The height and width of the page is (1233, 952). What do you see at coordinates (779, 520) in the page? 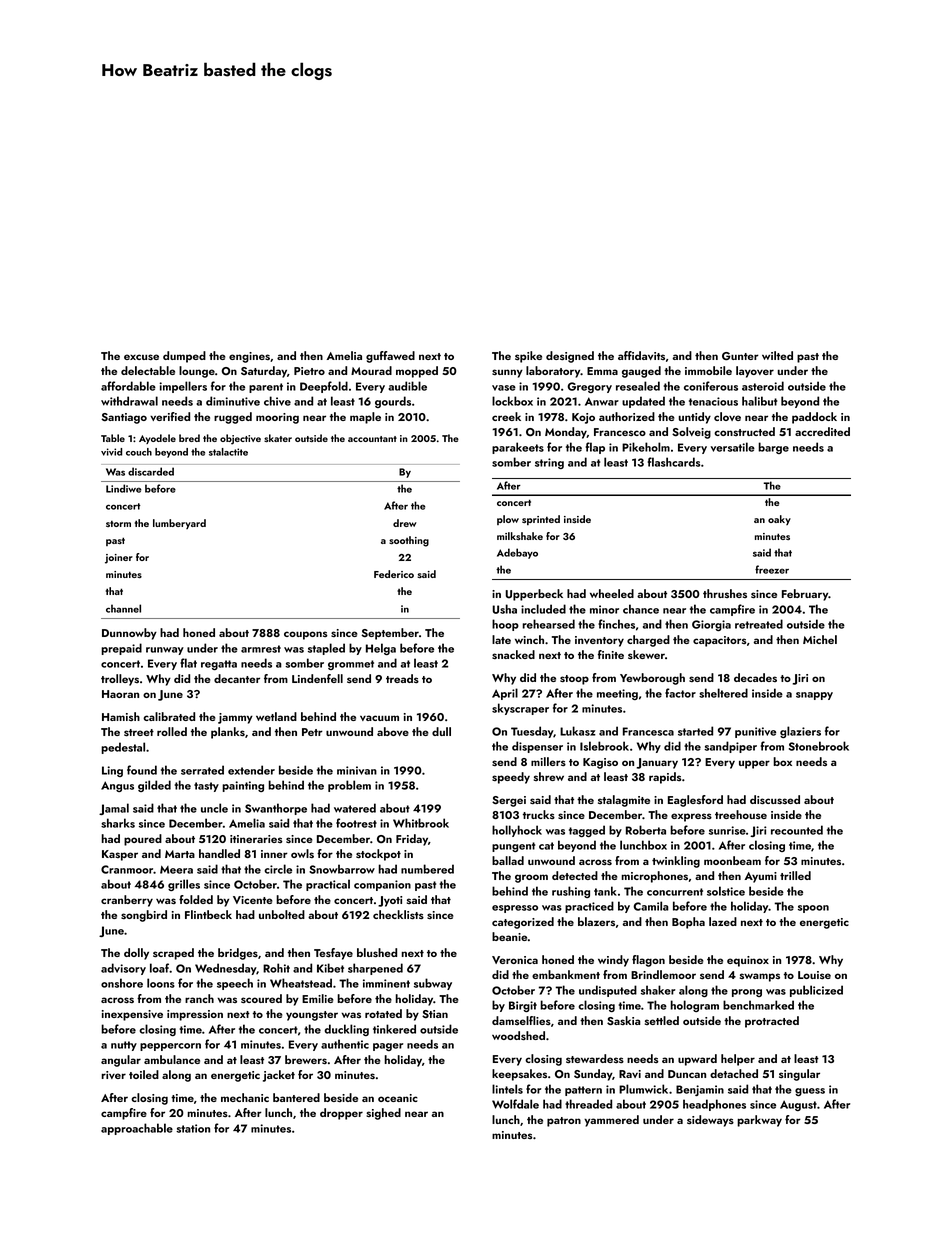
I see `oaky` at bounding box center [779, 520].
